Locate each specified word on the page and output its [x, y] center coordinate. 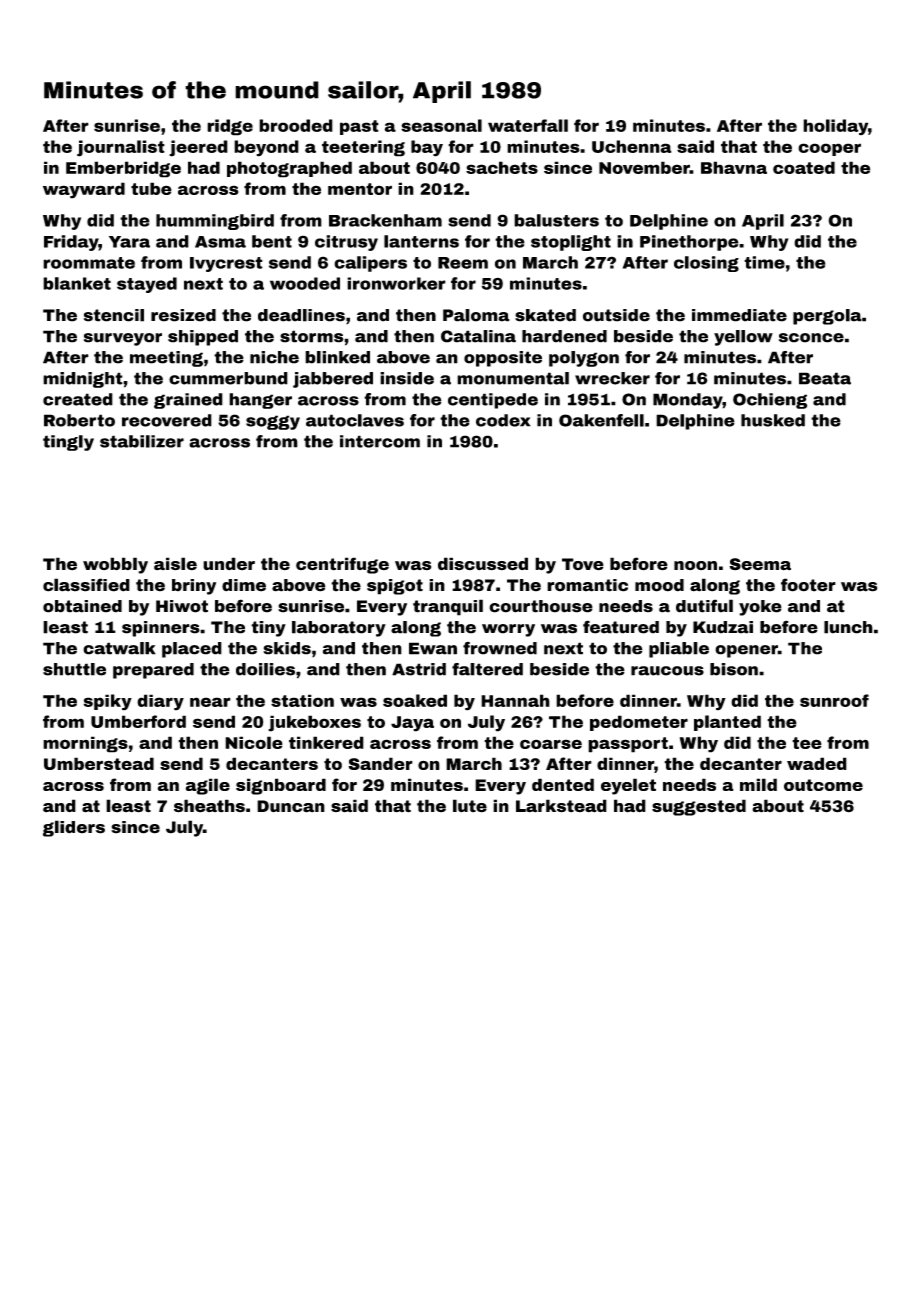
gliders [74, 828]
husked [773, 420]
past [359, 127]
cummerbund [228, 378]
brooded [296, 125]
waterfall [528, 125]
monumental [513, 378]
